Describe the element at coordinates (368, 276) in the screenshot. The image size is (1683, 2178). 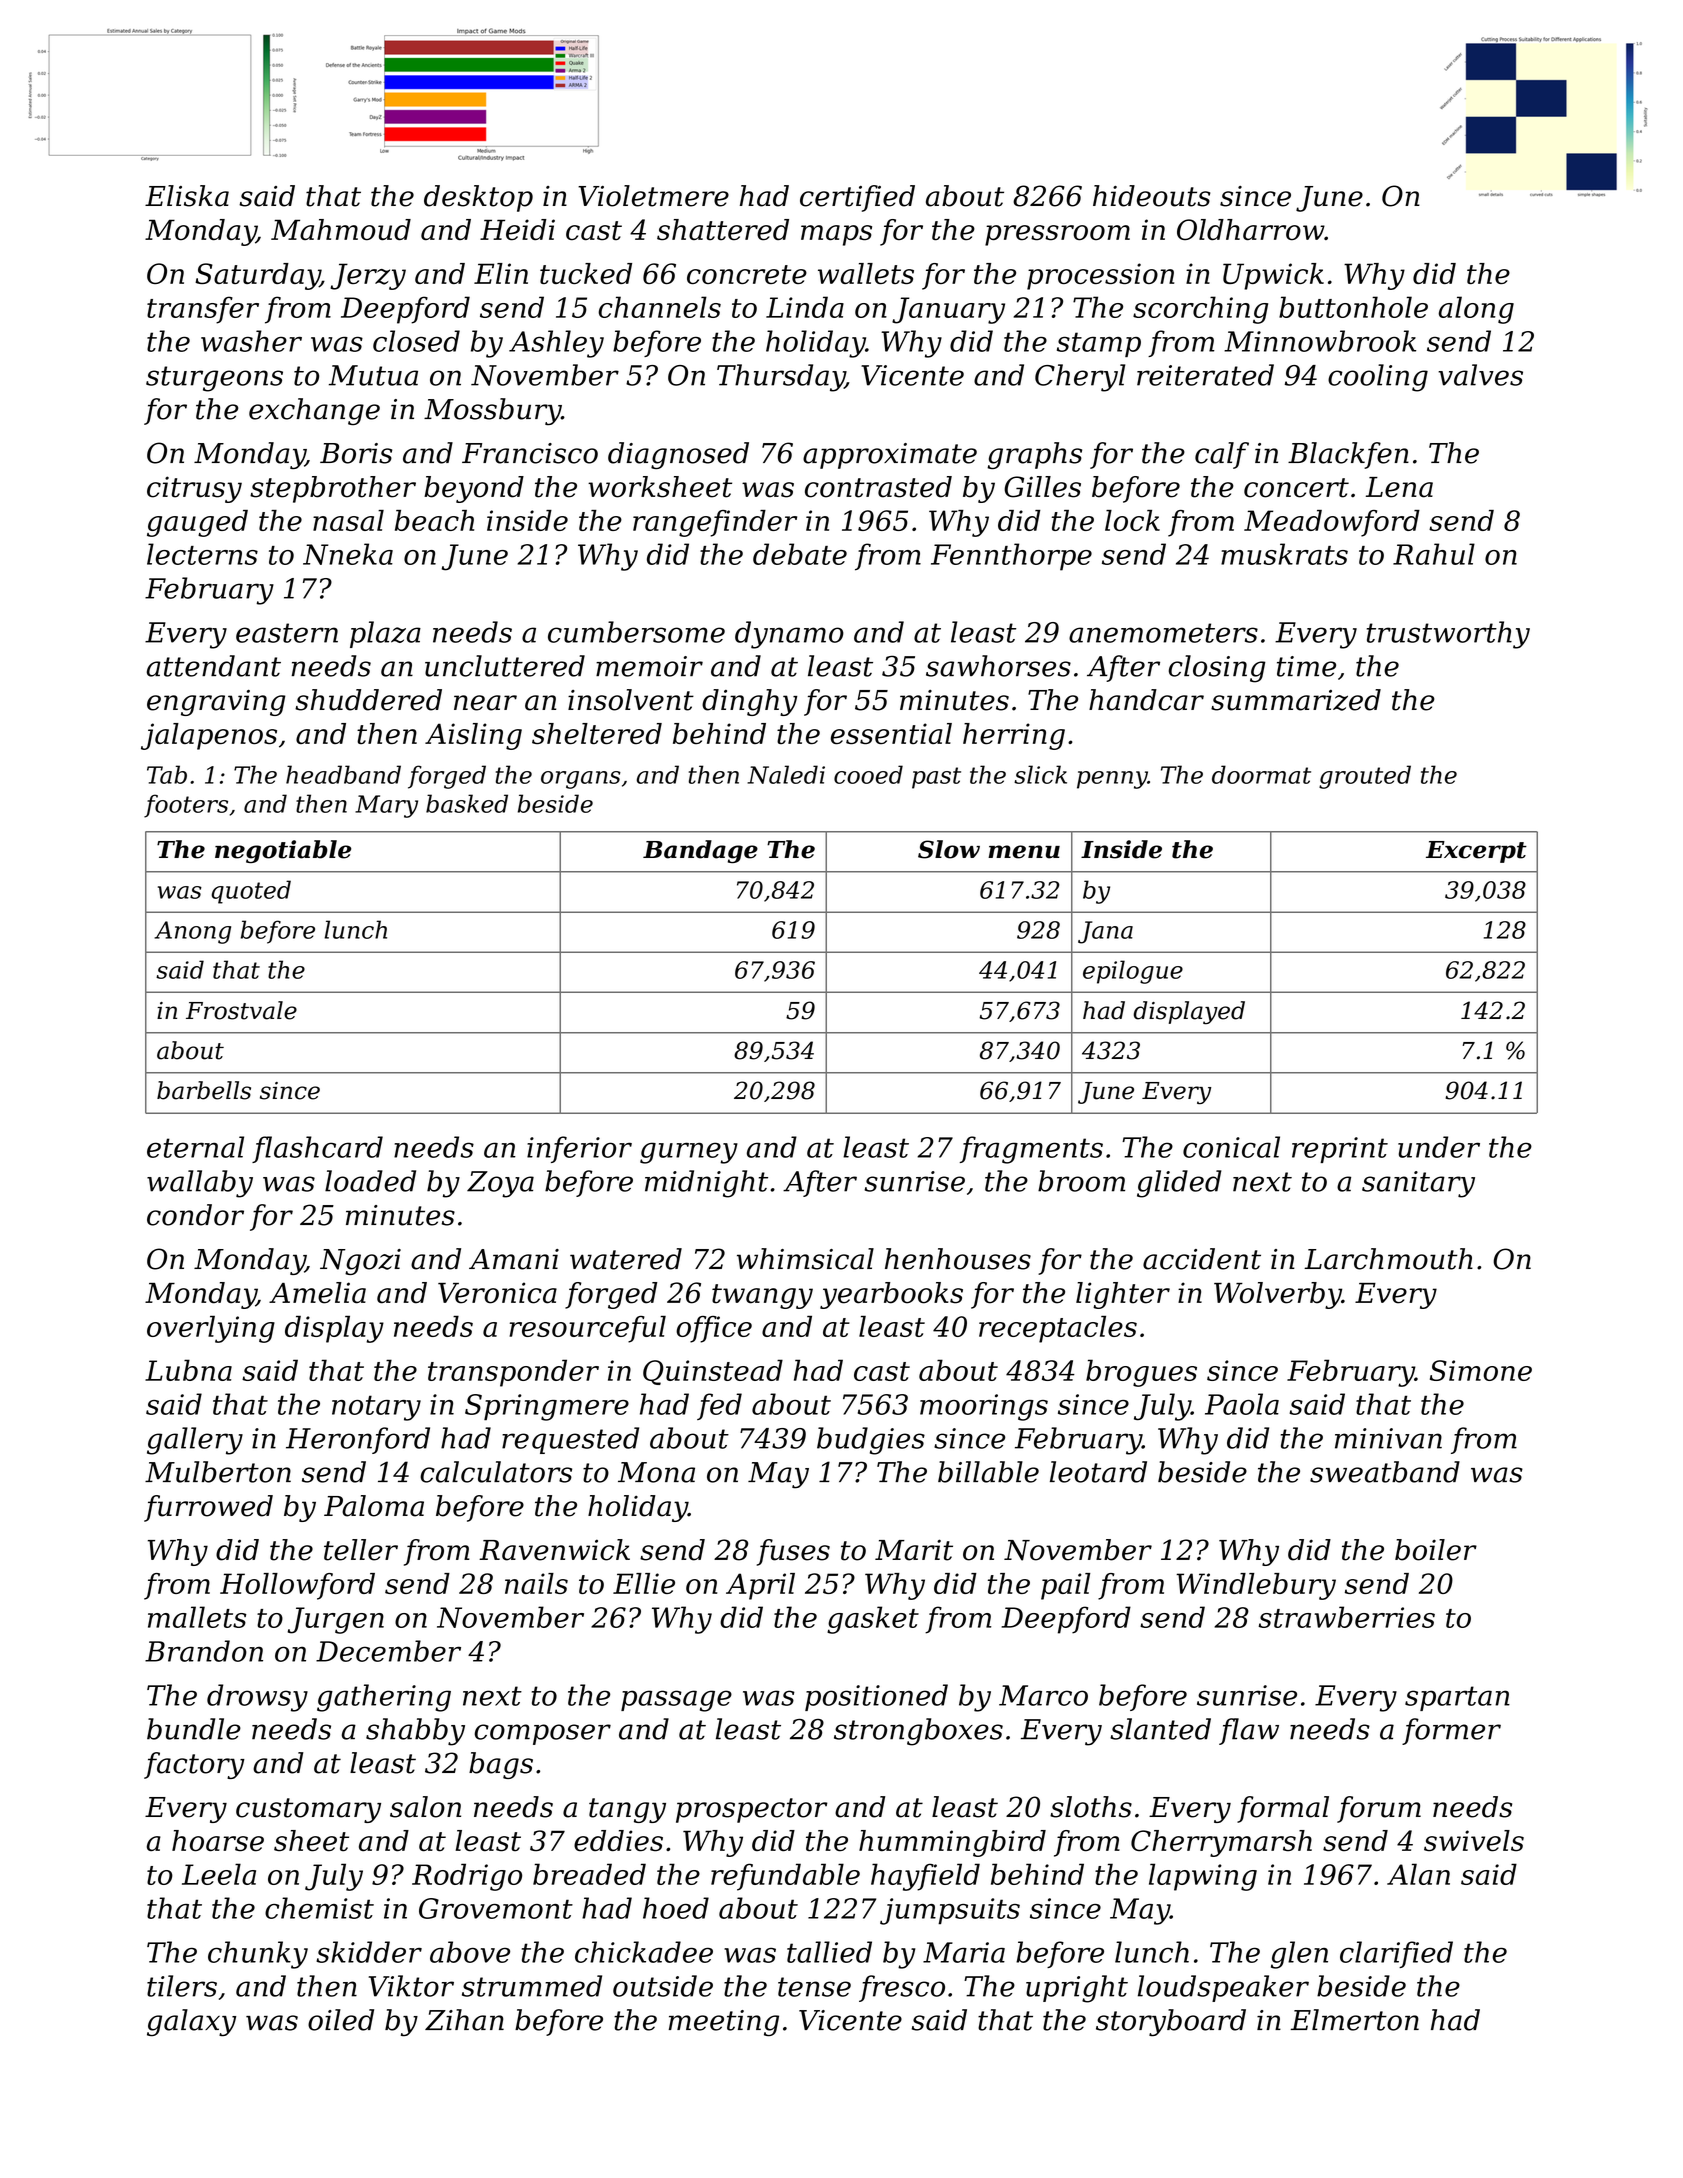
I see `Jerzy` at that location.
